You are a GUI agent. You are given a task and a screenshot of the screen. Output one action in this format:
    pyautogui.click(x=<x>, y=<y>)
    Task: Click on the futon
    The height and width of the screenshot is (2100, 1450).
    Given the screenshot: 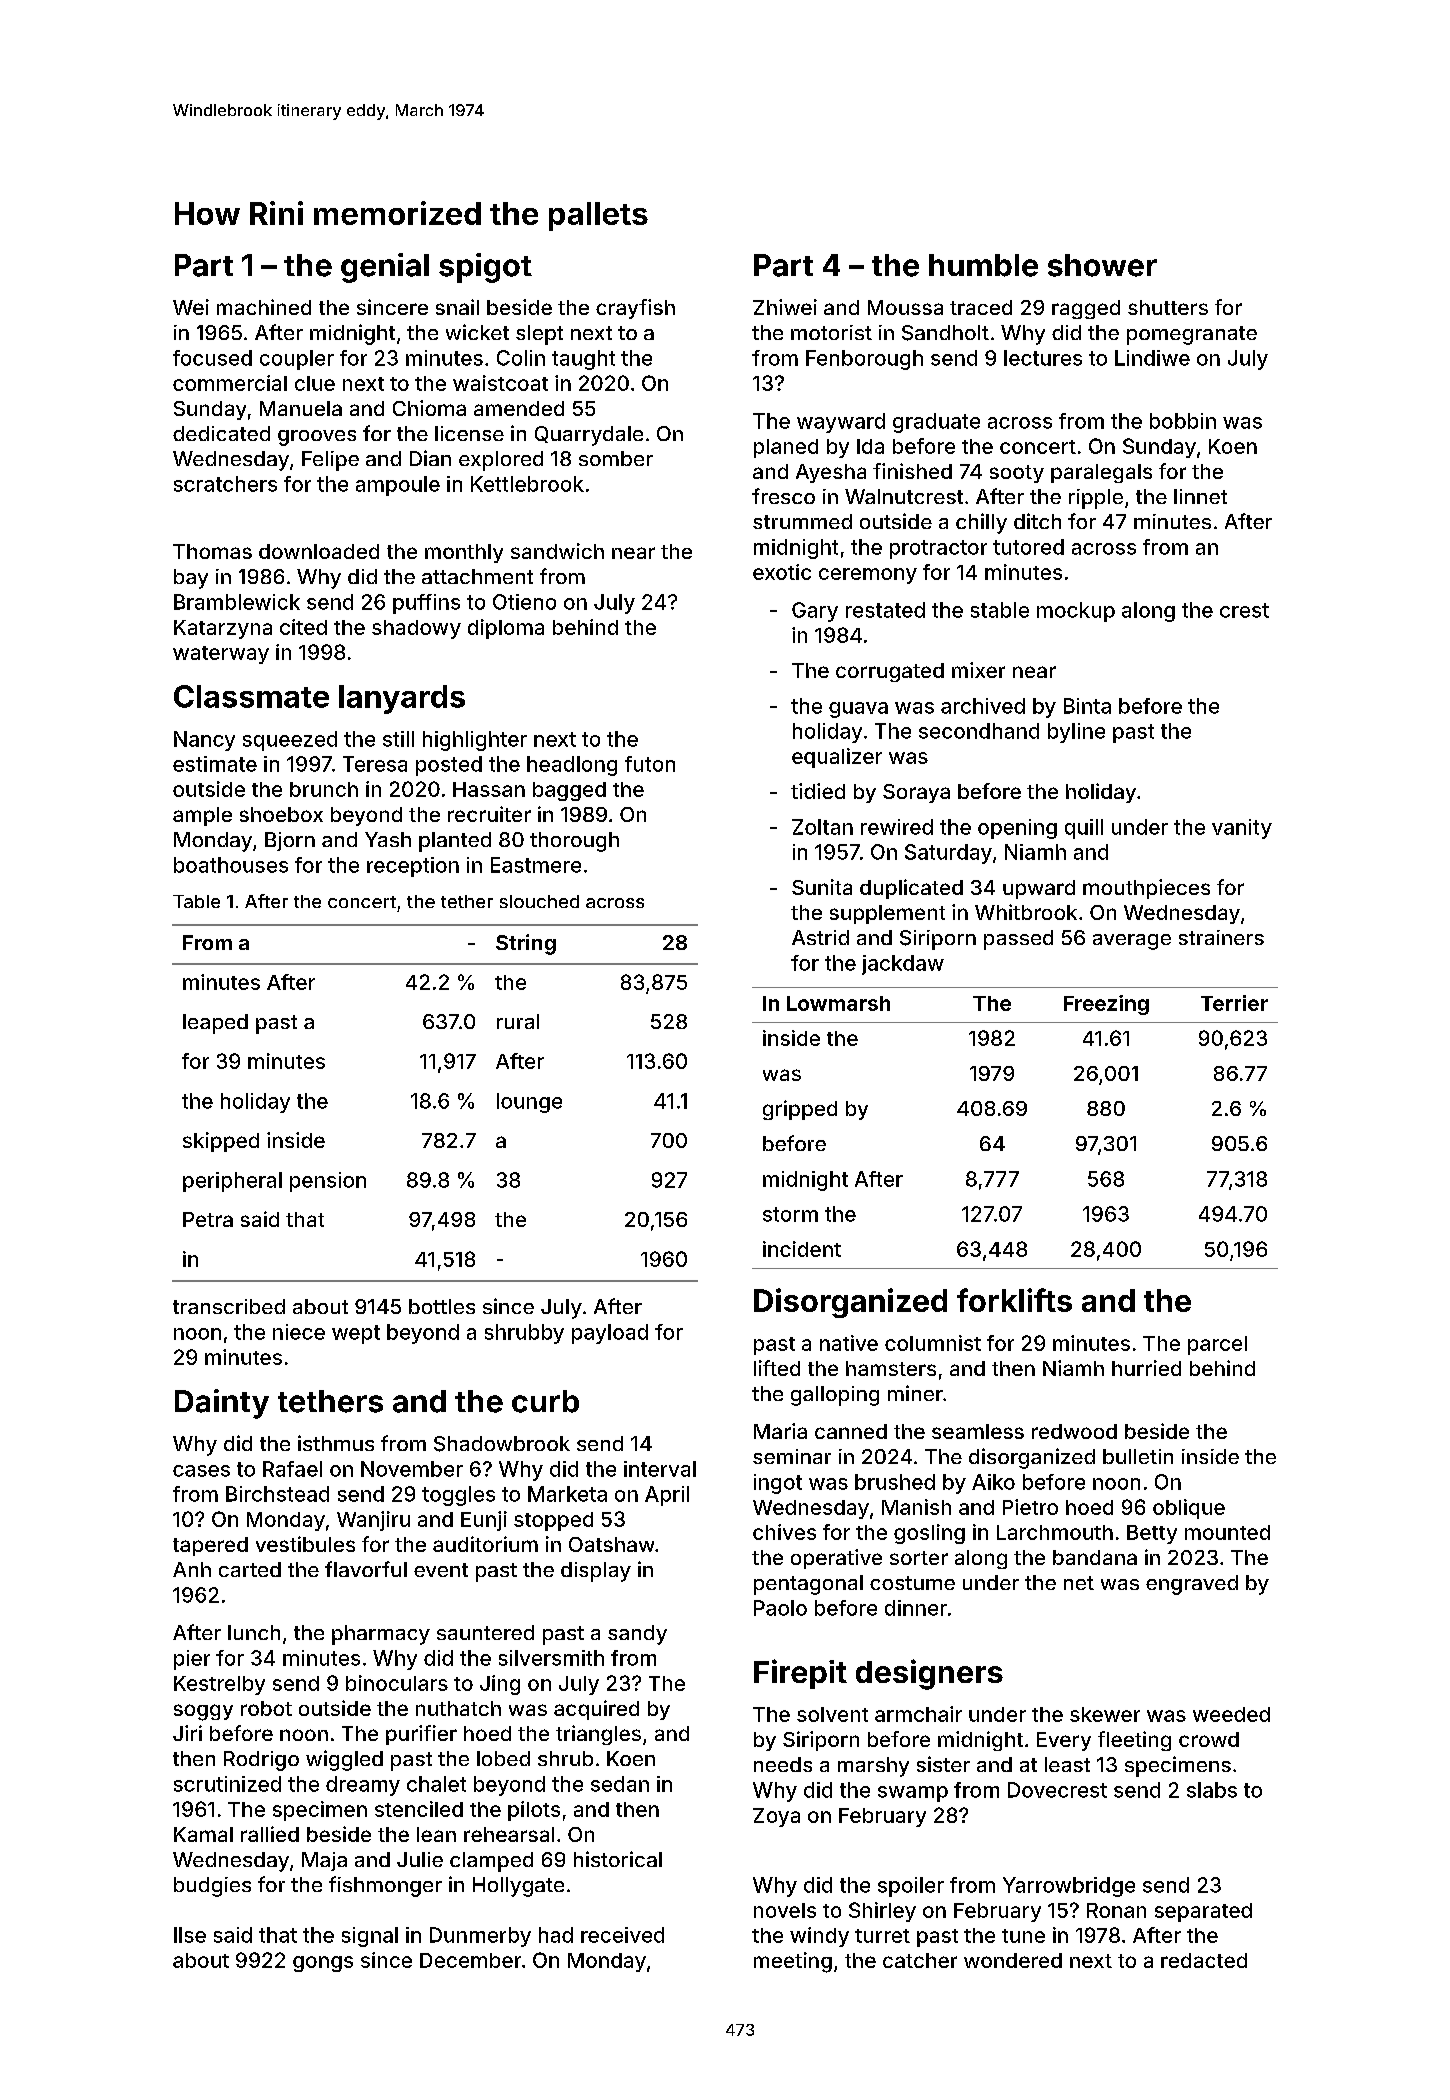 What is the action you would take?
    pyautogui.click(x=650, y=764)
